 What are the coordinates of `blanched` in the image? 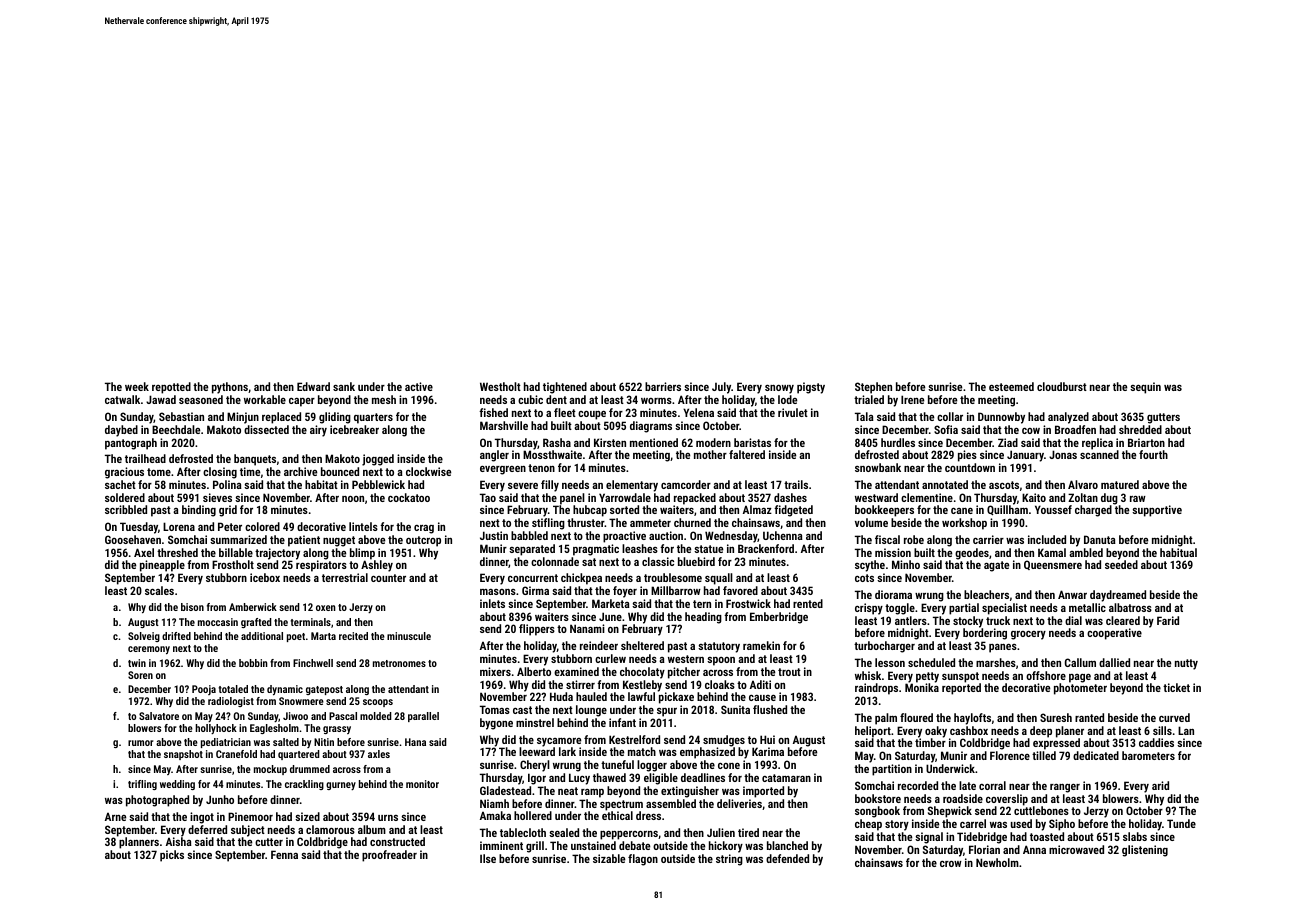 It's located at (787, 845).
